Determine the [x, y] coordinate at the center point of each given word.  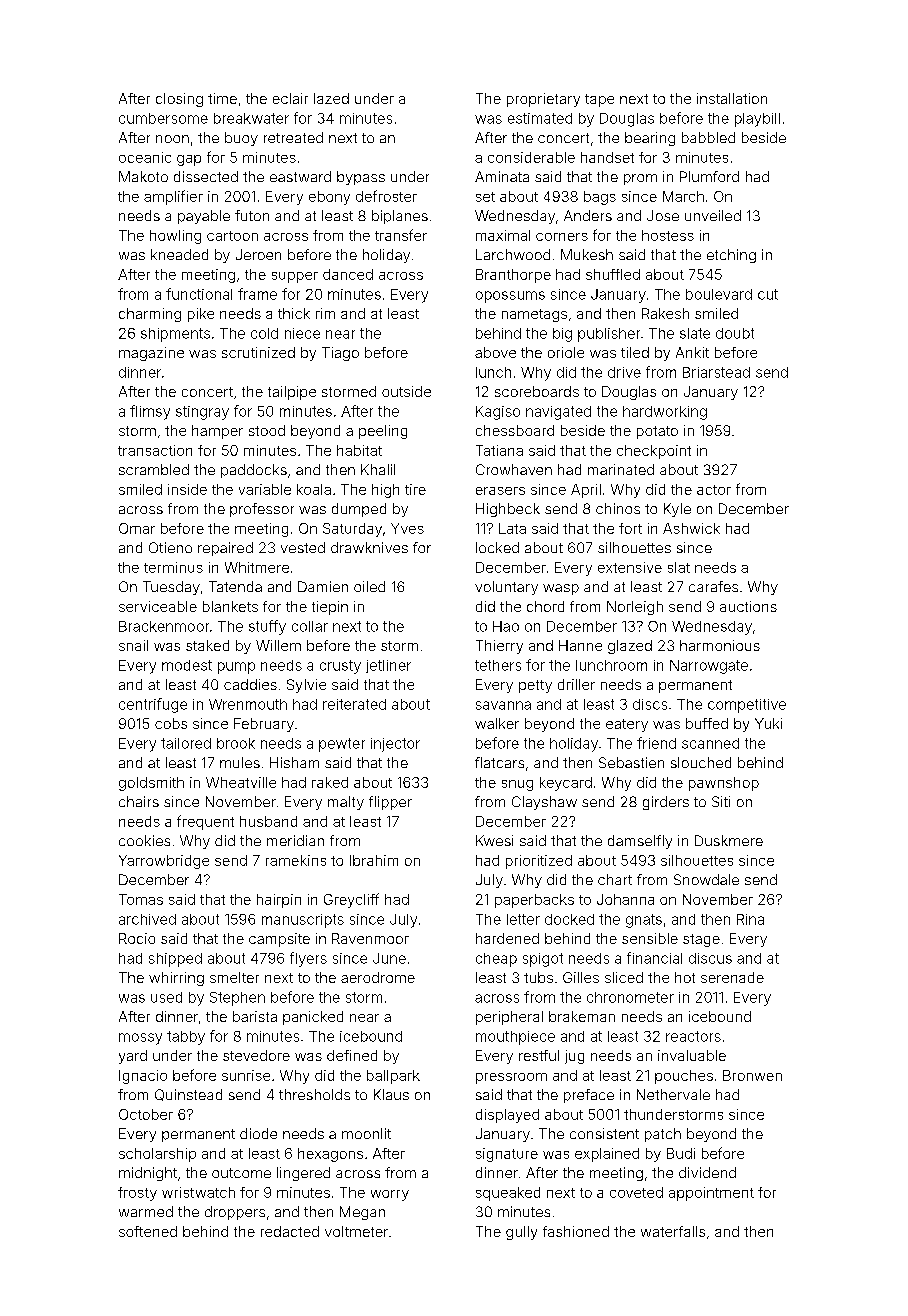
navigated [558, 413]
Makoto [143, 176]
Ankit [692, 352]
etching [731, 256]
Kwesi [494, 840]
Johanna [625, 899]
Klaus [391, 1094]
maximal [503, 235]
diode [258, 1133]
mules [240, 762]
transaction [155, 450]
